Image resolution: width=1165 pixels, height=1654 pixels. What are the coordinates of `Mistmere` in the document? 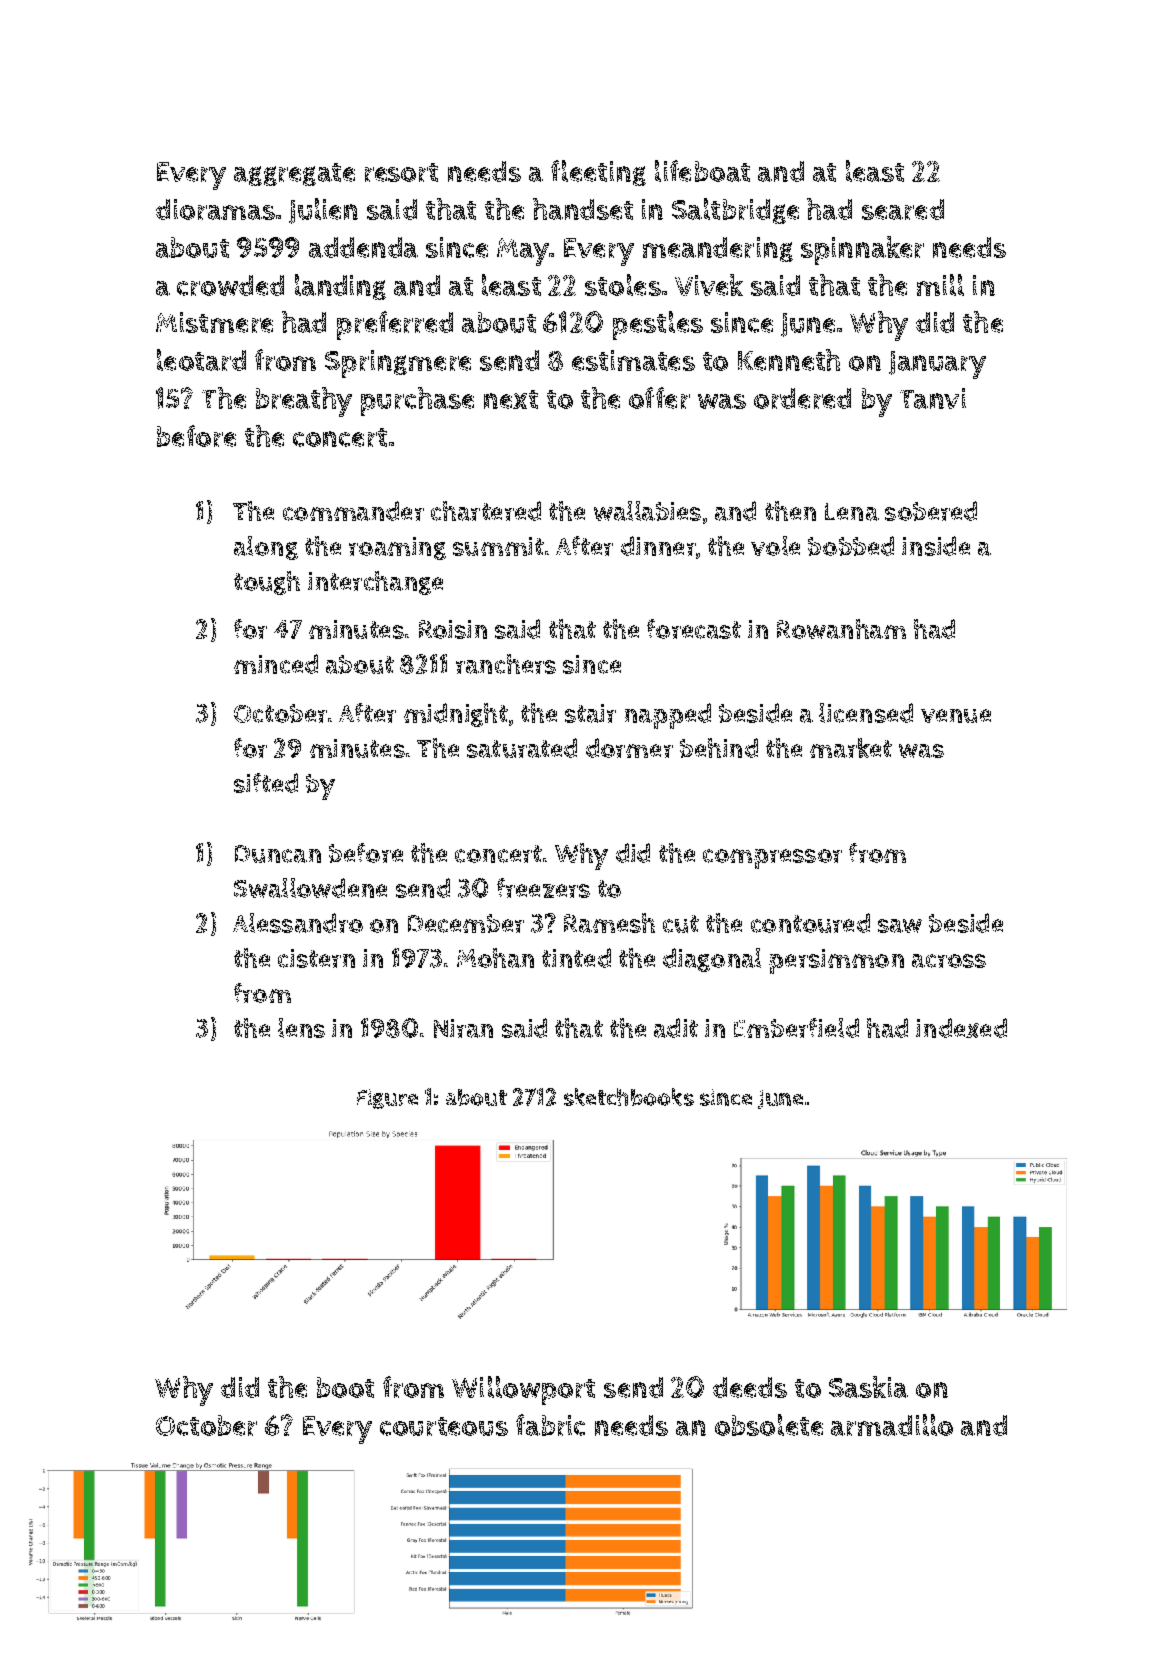 It's located at (214, 322).
